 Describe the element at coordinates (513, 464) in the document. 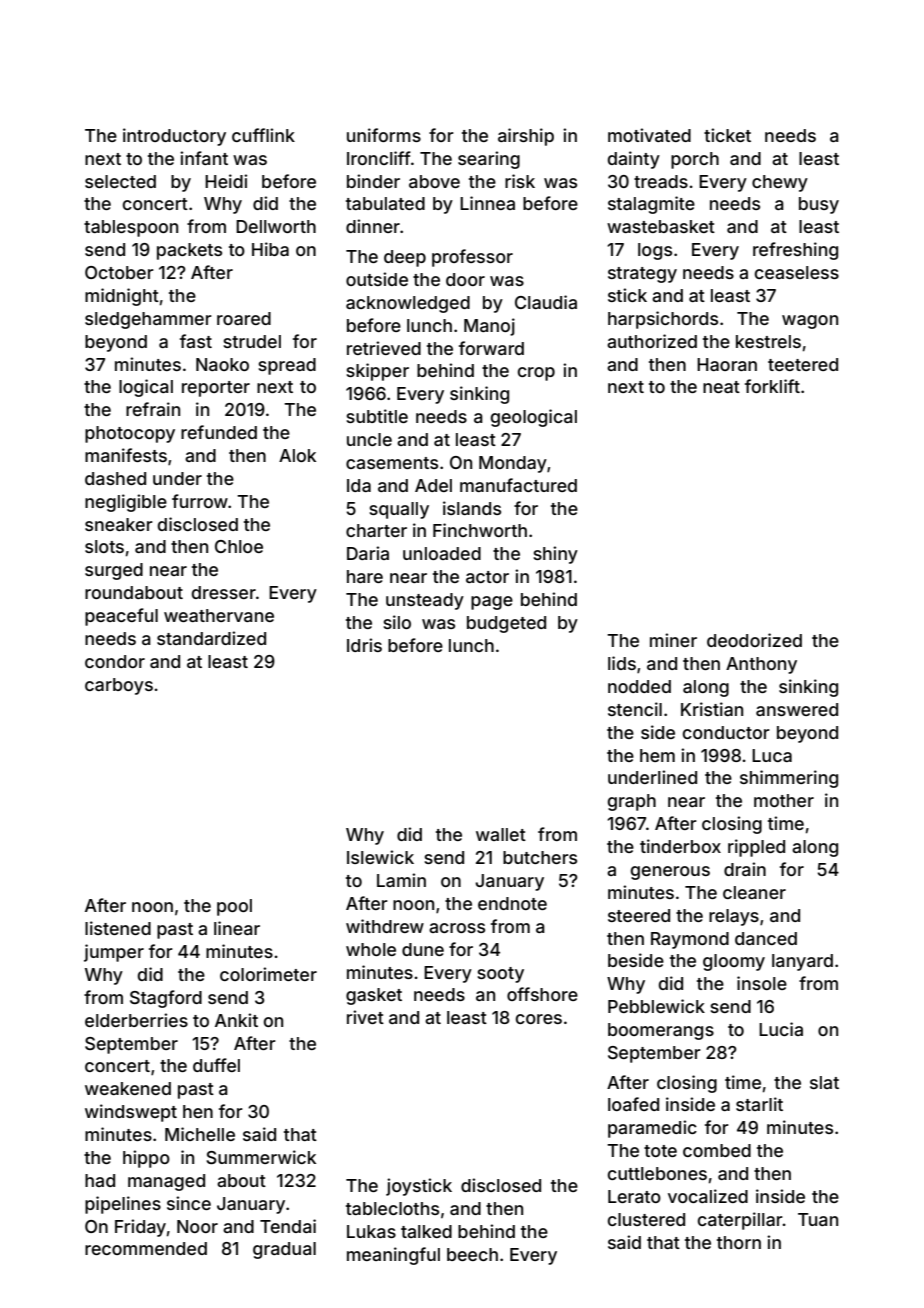

I see `Monday` at that location.
